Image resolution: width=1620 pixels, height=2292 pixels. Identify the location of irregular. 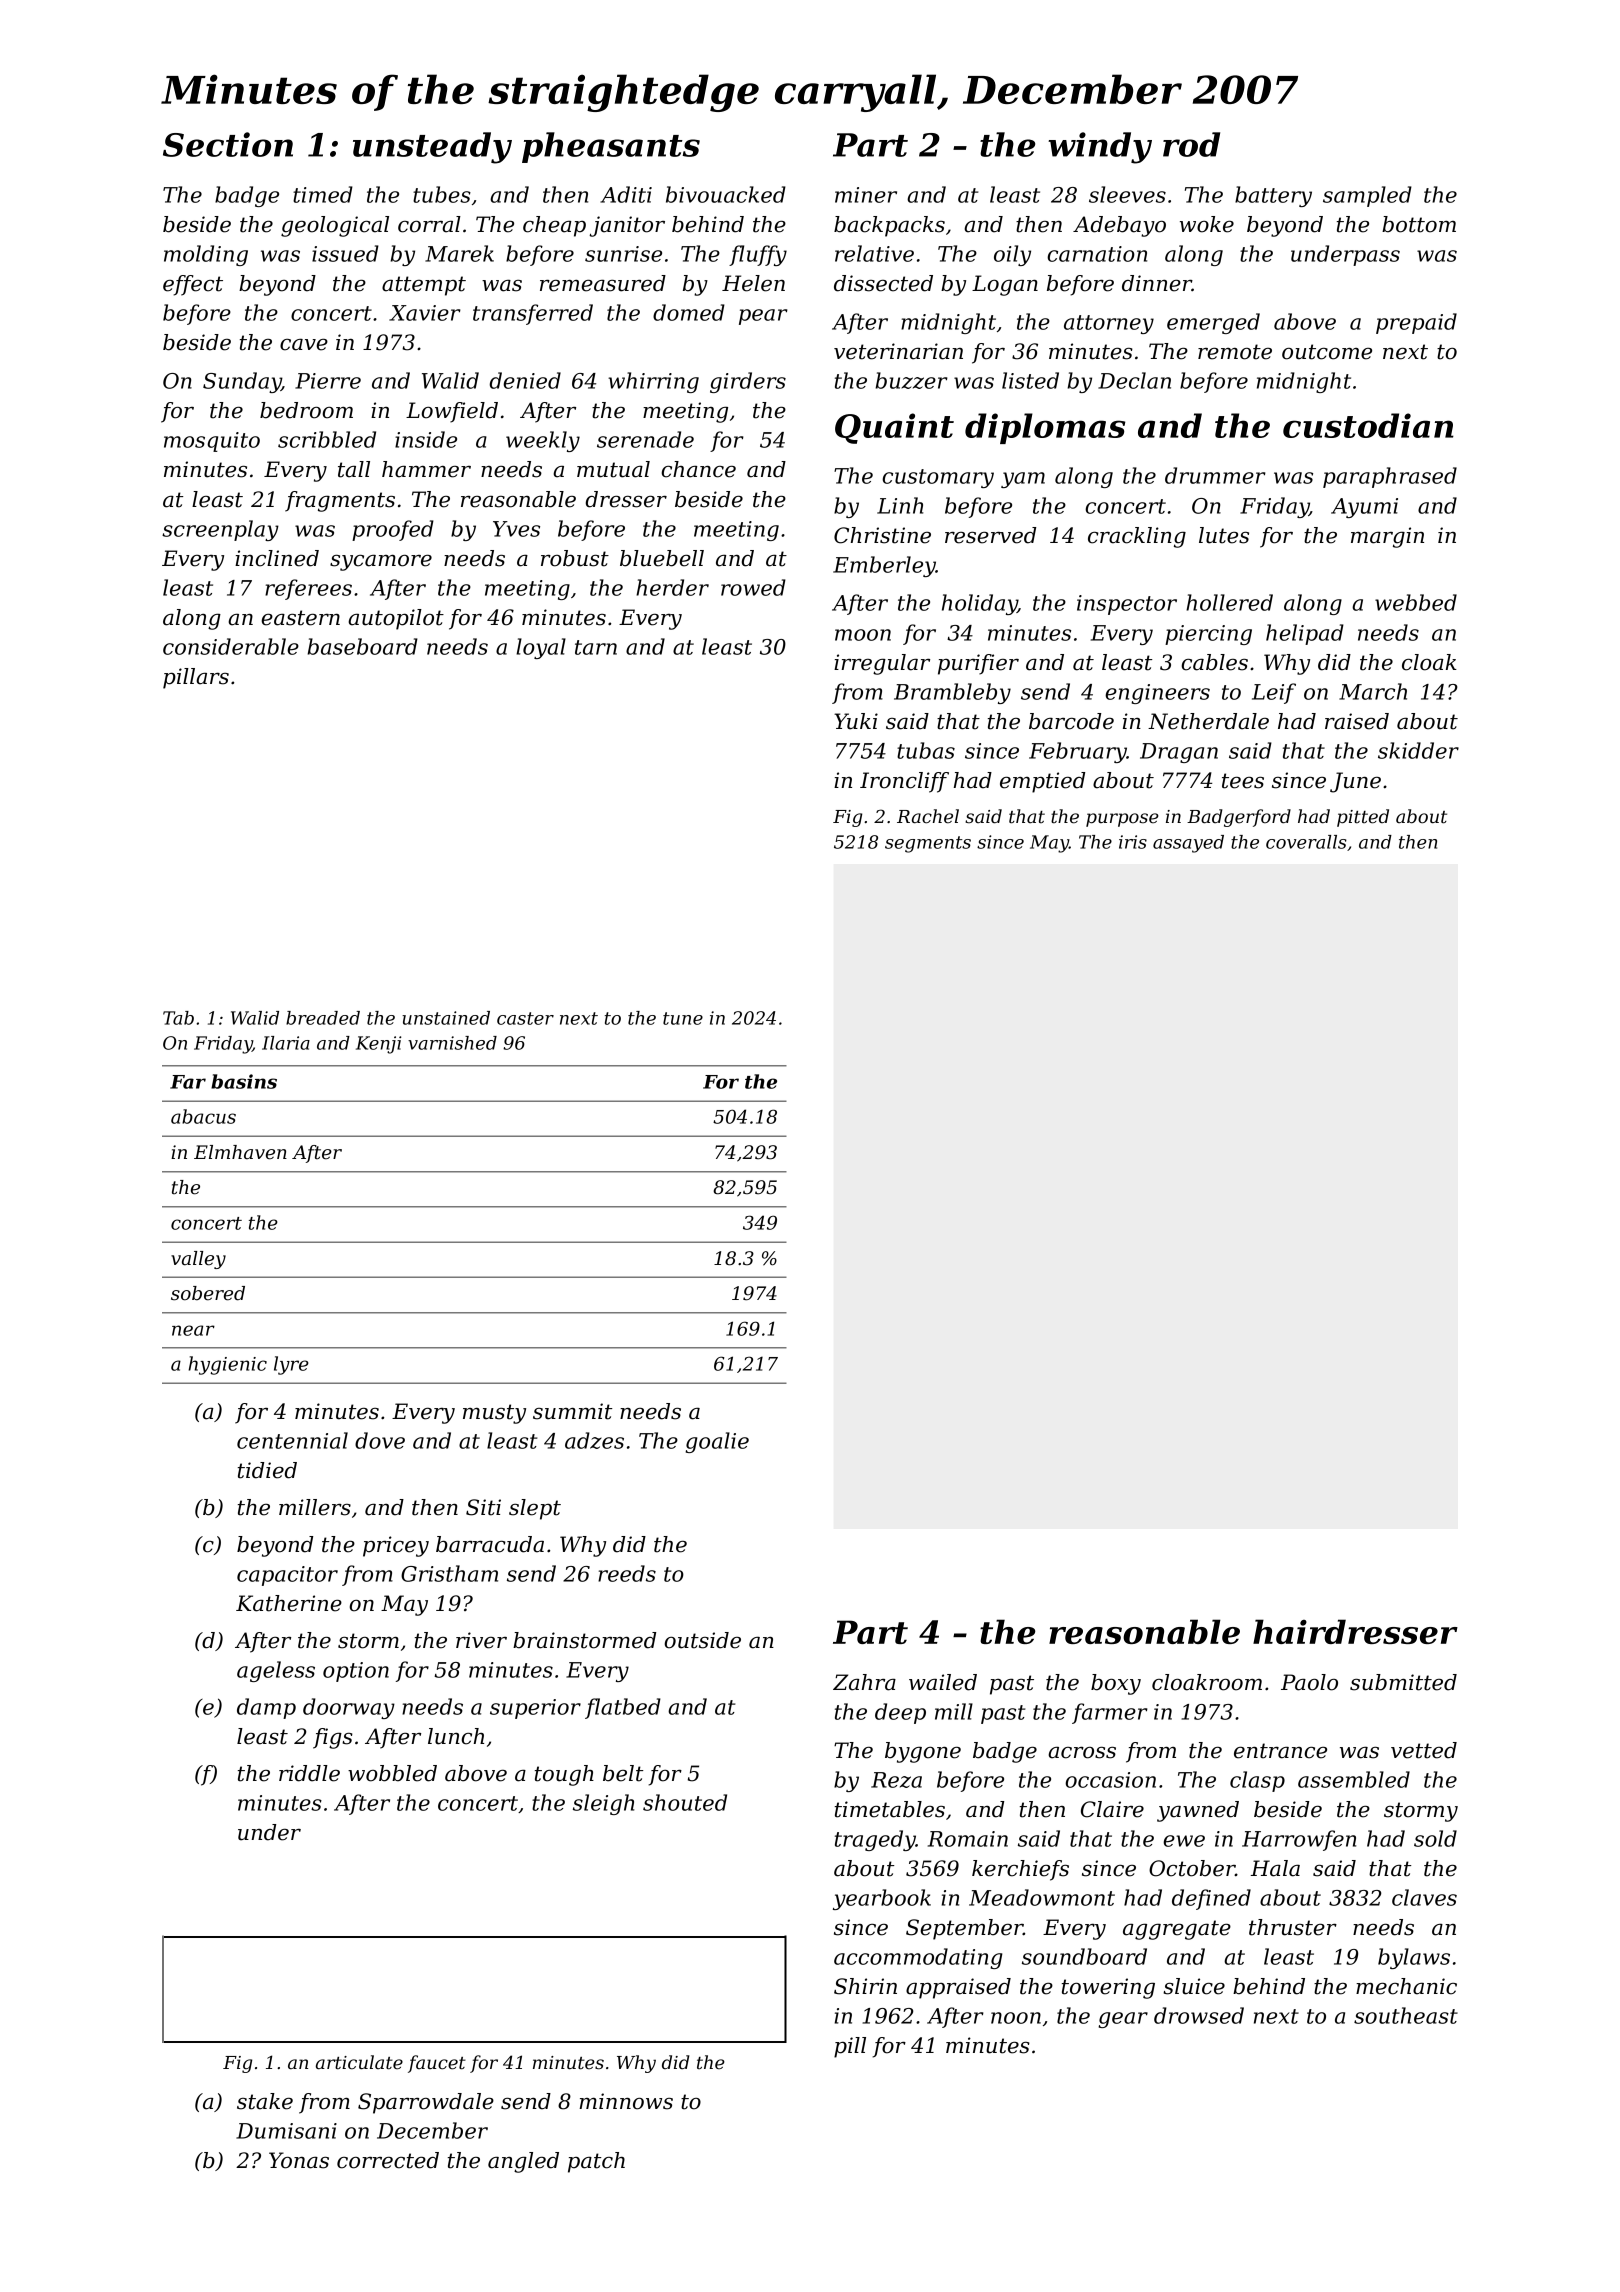
(882, 664).
